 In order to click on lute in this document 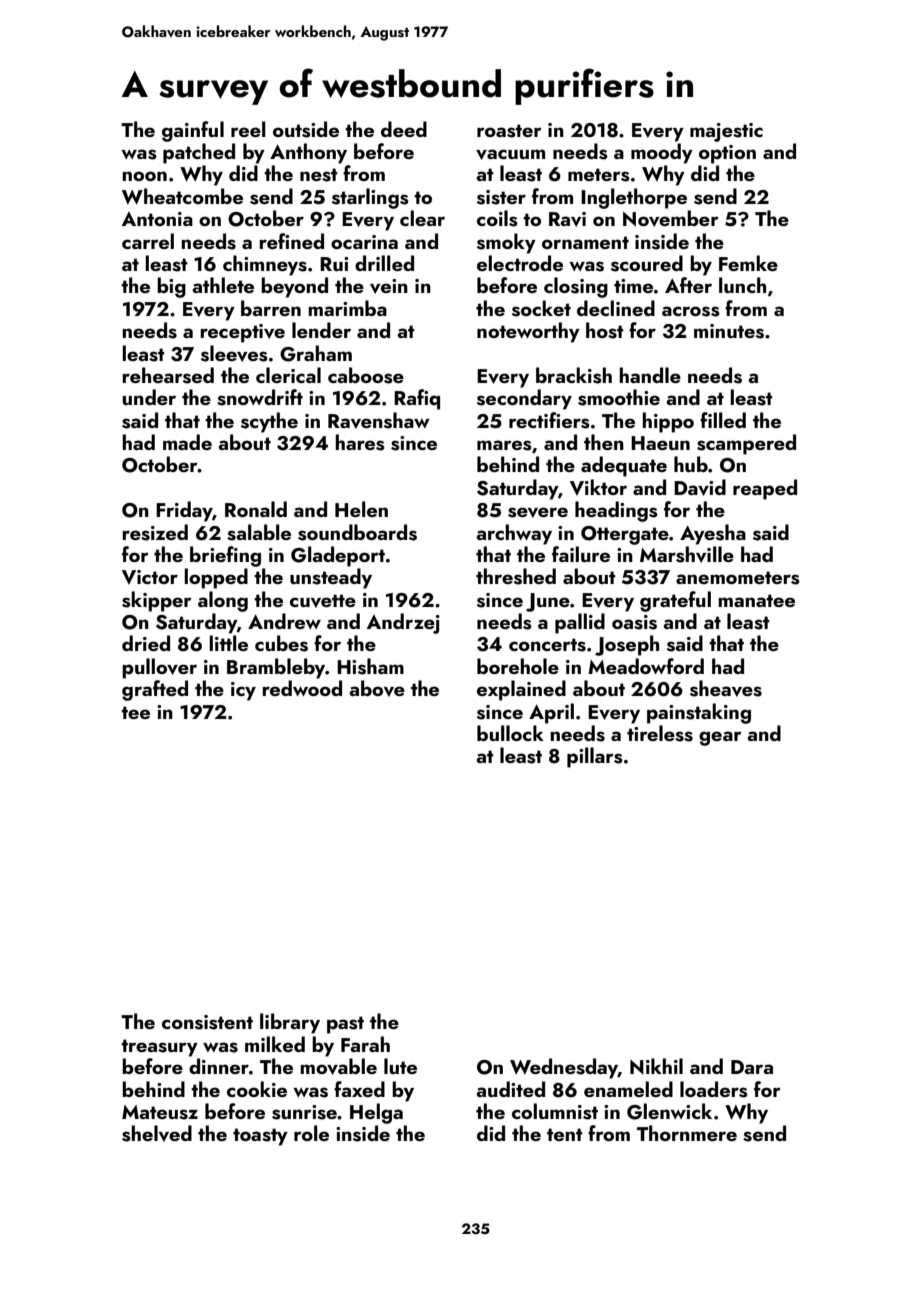, I will do `click(400, 1066)`.
